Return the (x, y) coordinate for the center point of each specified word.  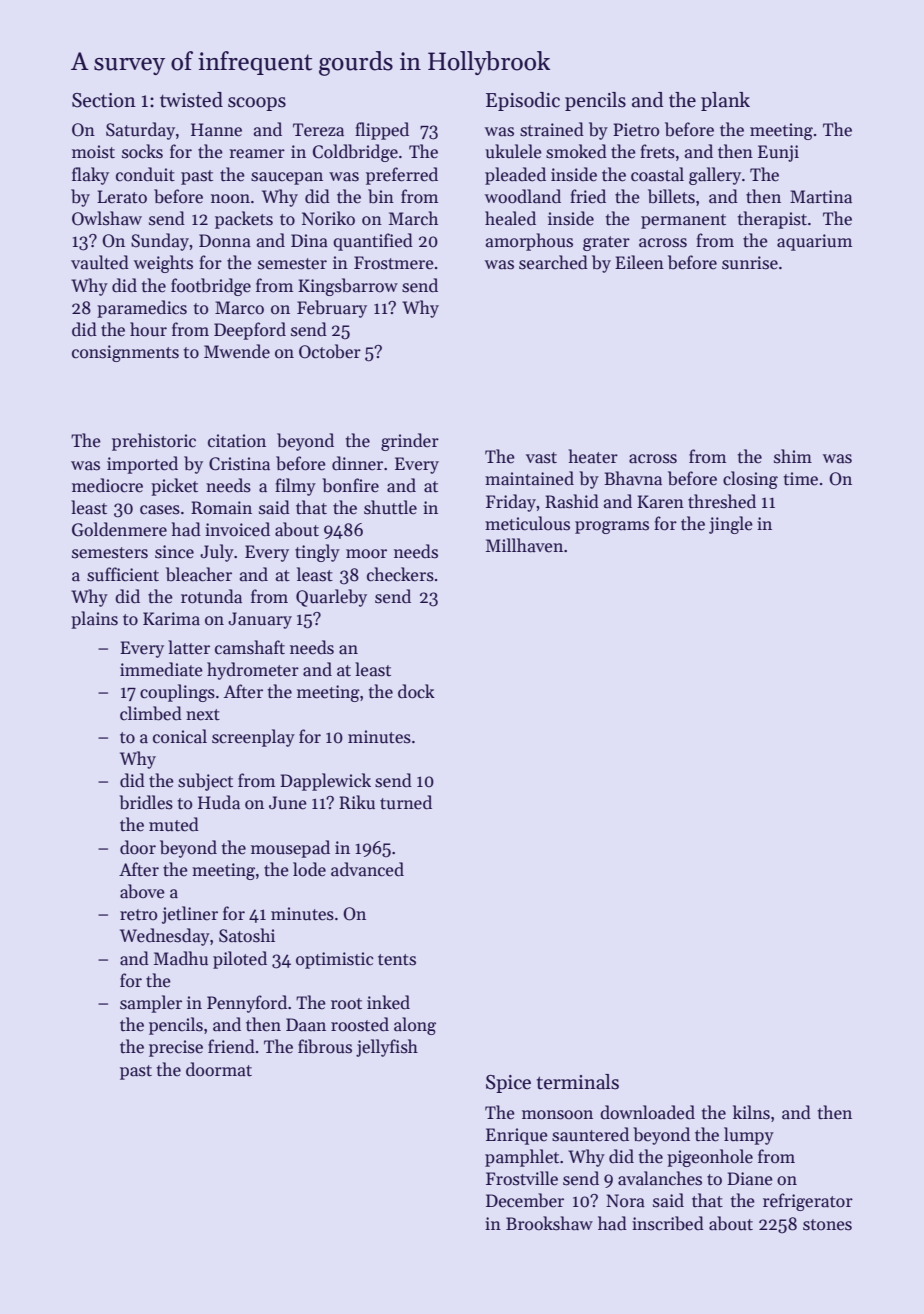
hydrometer (253, 671)
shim (793, 456)
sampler (151, 1004)
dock (416, 691)
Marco (239, 308)
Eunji (778, 153)
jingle (731, 525)
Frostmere (394, 263)
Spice (508, 1084)
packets (244, 220)
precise (176, 1048)
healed (510, 218)
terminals (578, 1082)
